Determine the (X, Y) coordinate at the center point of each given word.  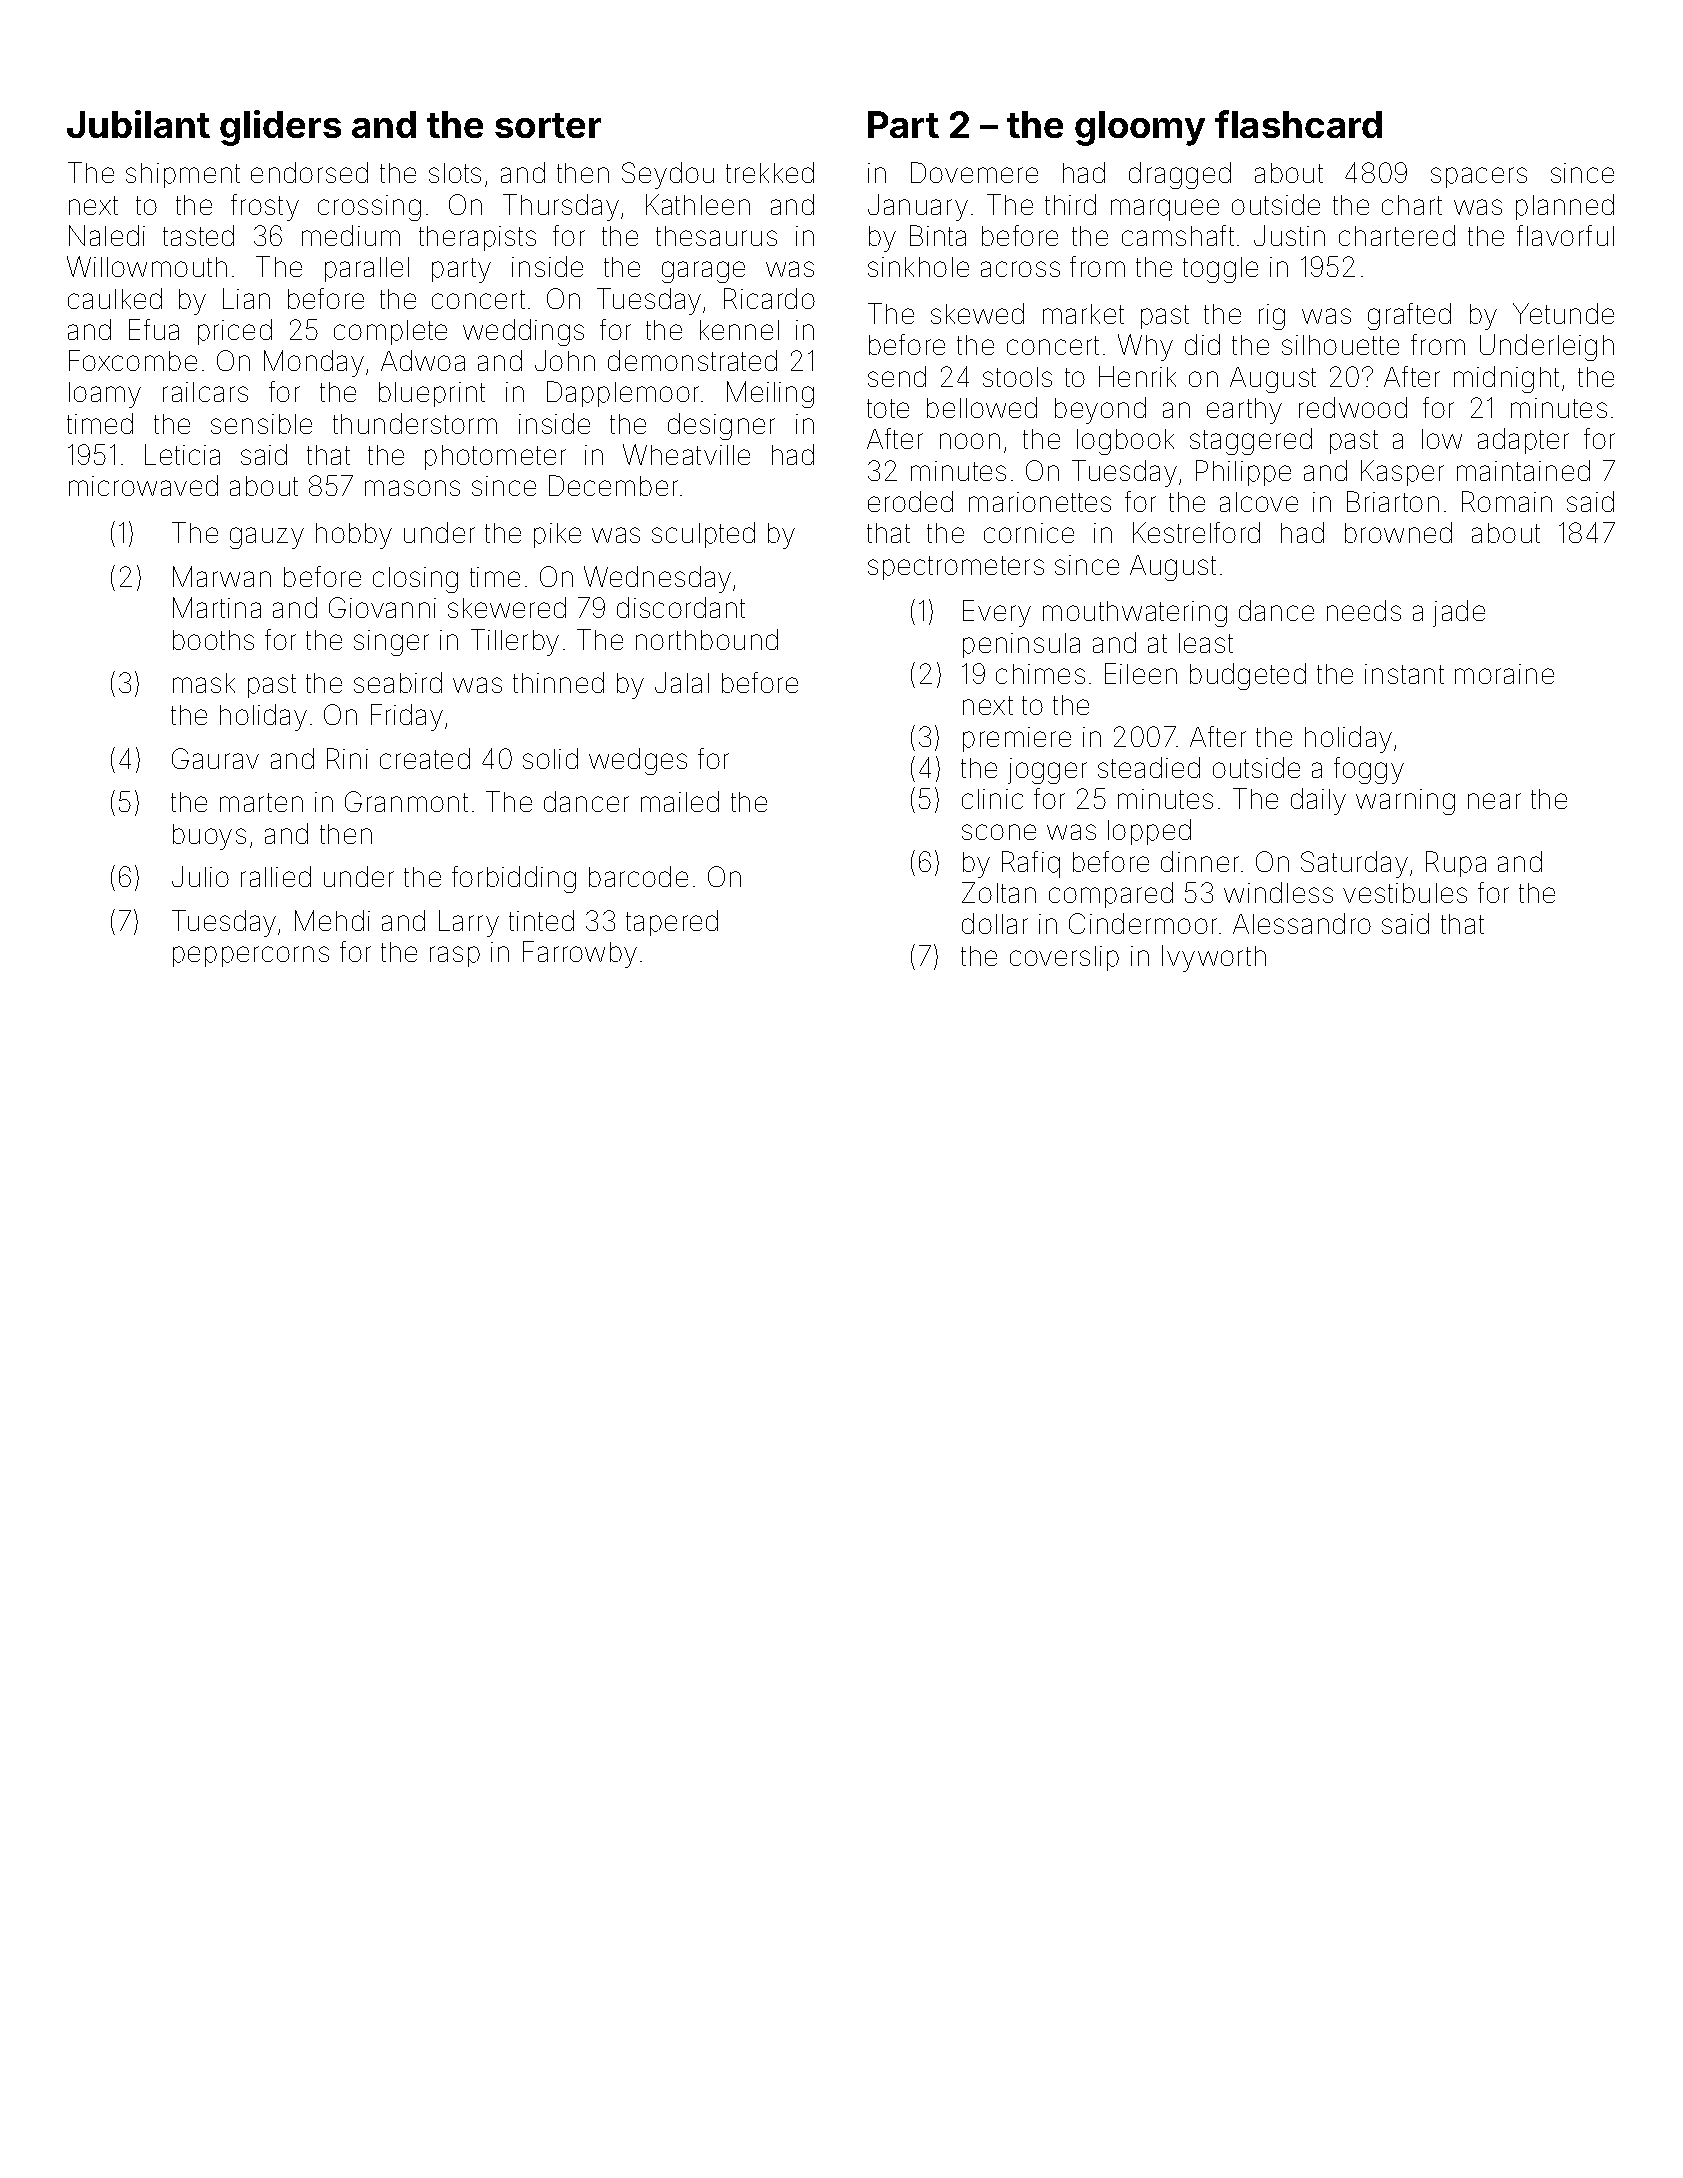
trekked (770, 172)
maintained (1523, 470)
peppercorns (251, 956)
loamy (105, 395)
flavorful (1565, 235)
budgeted (1248, 676)
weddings (523, 332)
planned (1565, 207)
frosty (265, 207)
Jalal (682, 682)
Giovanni (382, 607)
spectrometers (956, 568)
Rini (347, 758)
